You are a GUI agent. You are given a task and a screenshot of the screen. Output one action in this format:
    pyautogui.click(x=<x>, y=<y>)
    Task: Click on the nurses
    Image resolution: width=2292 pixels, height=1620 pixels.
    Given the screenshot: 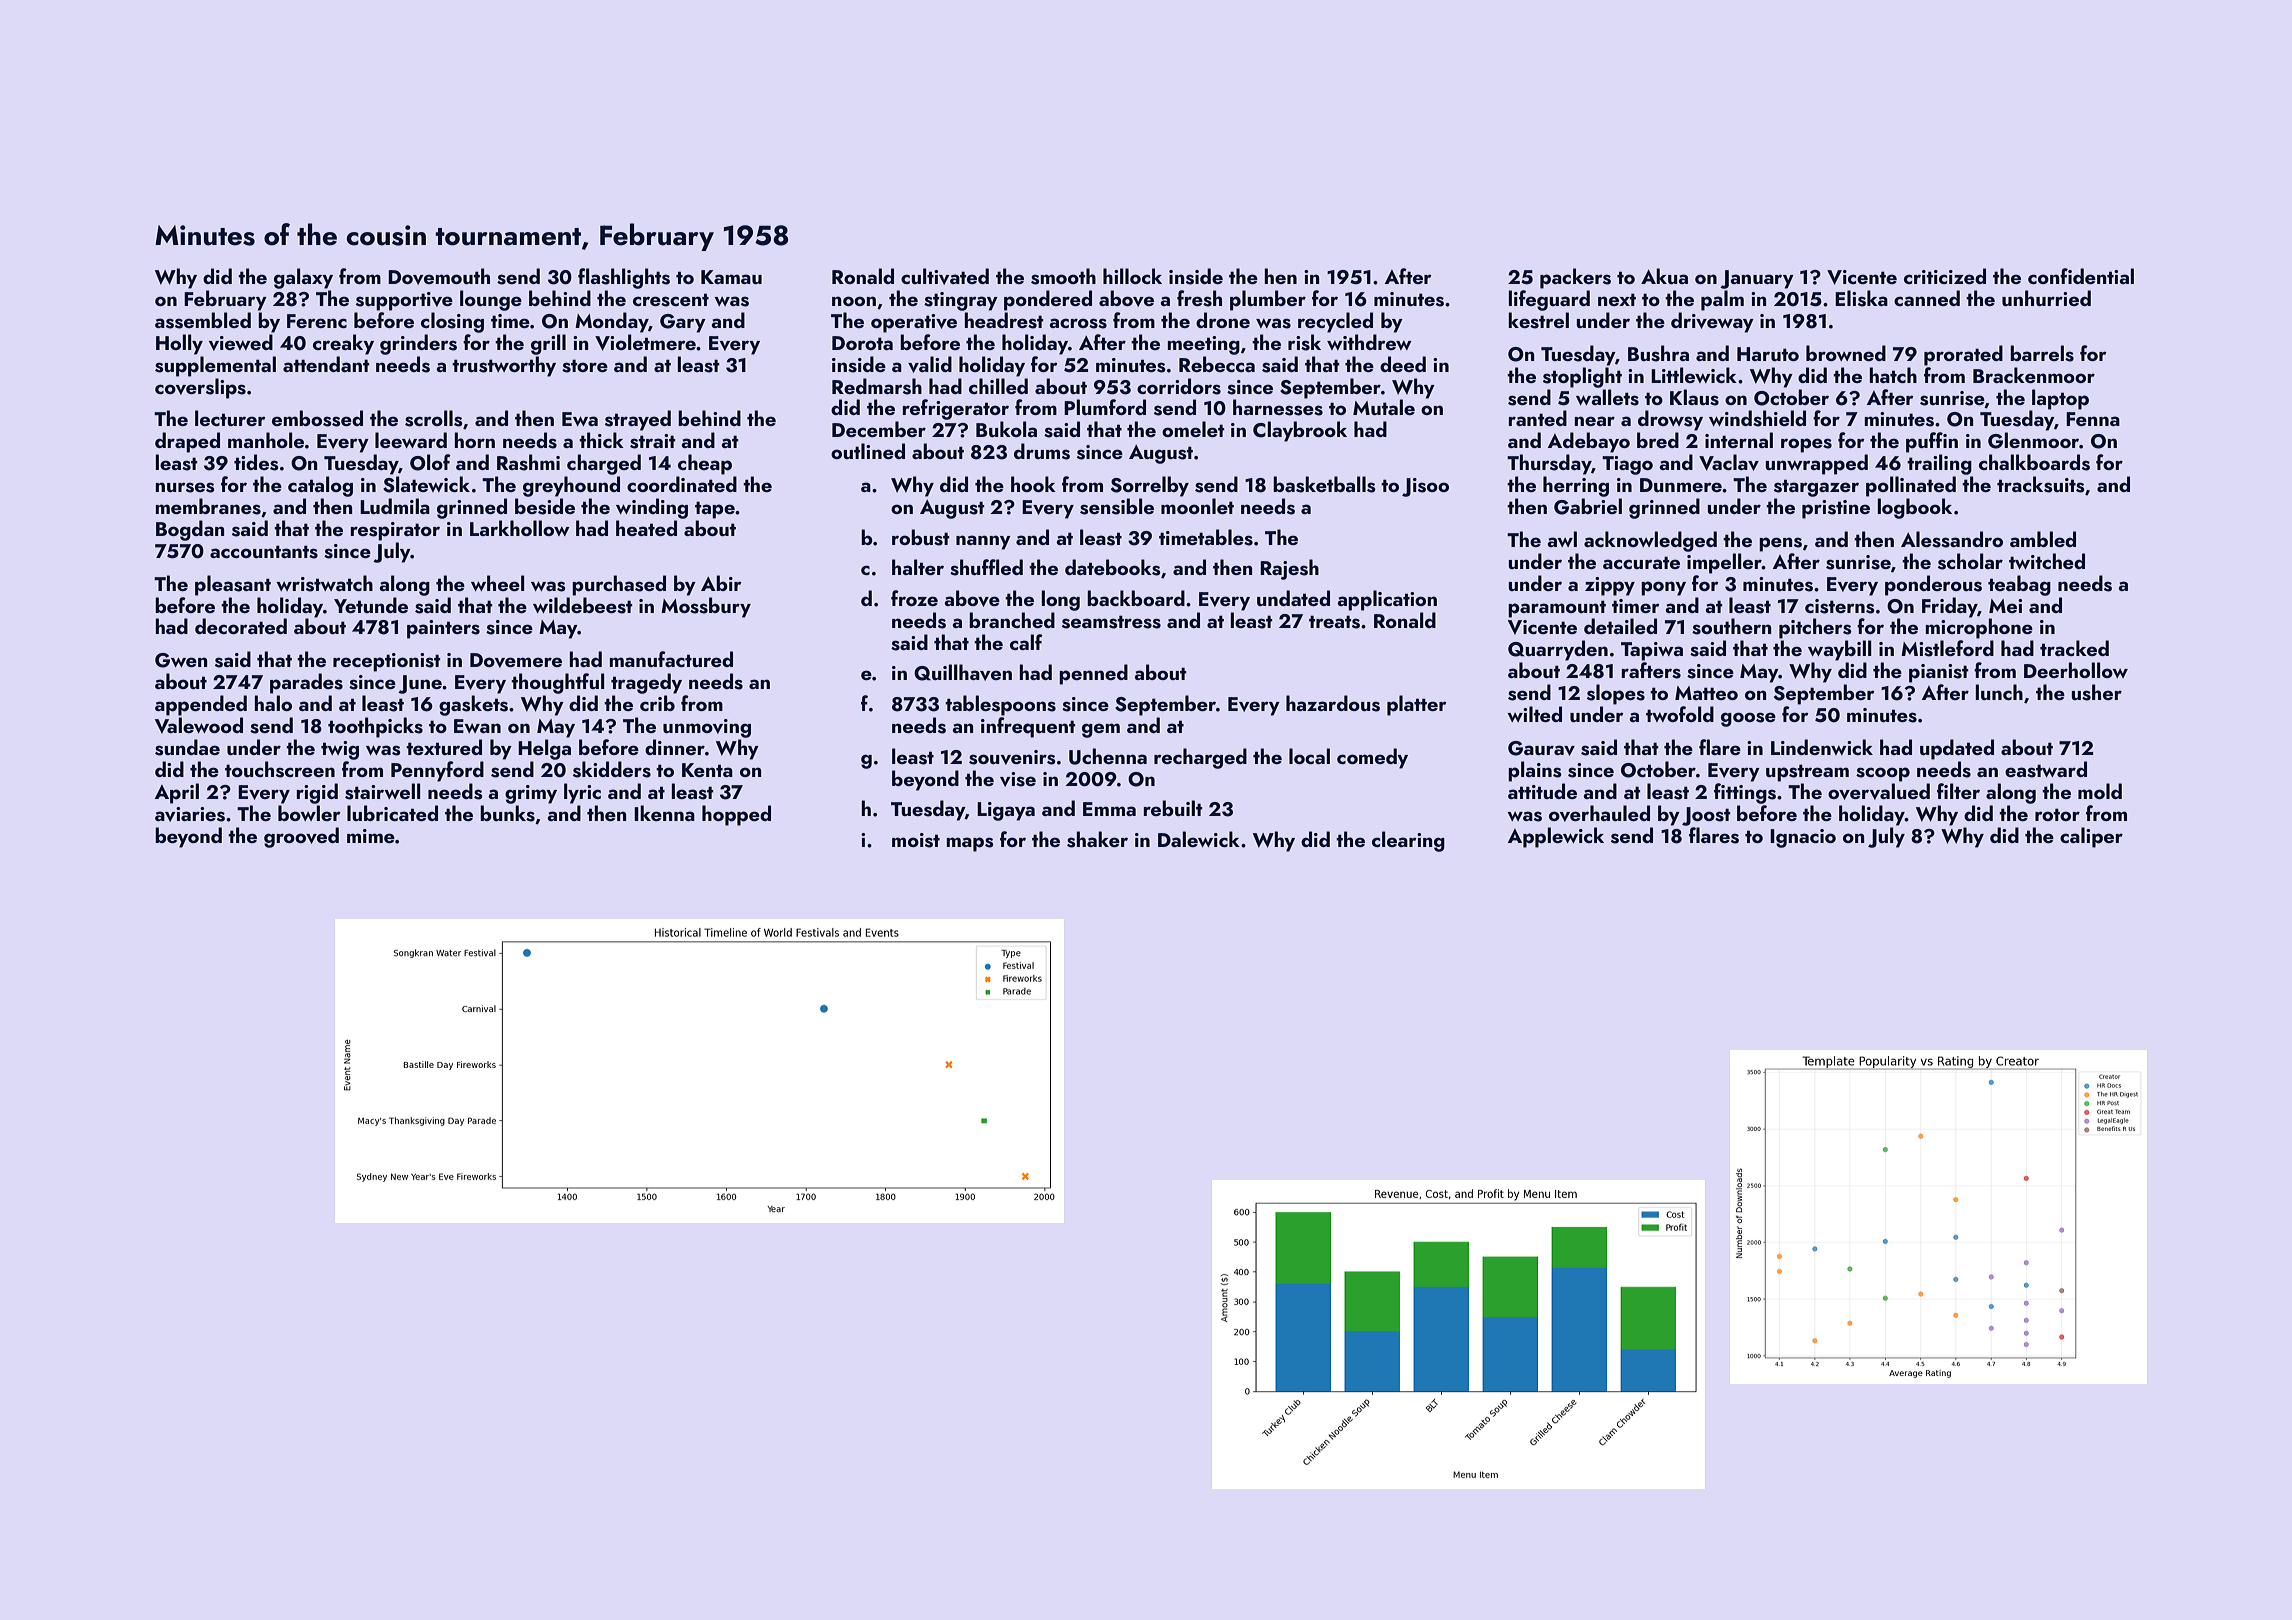 What is the action you would take?
    pyautogui.click(x=185, y=487)
